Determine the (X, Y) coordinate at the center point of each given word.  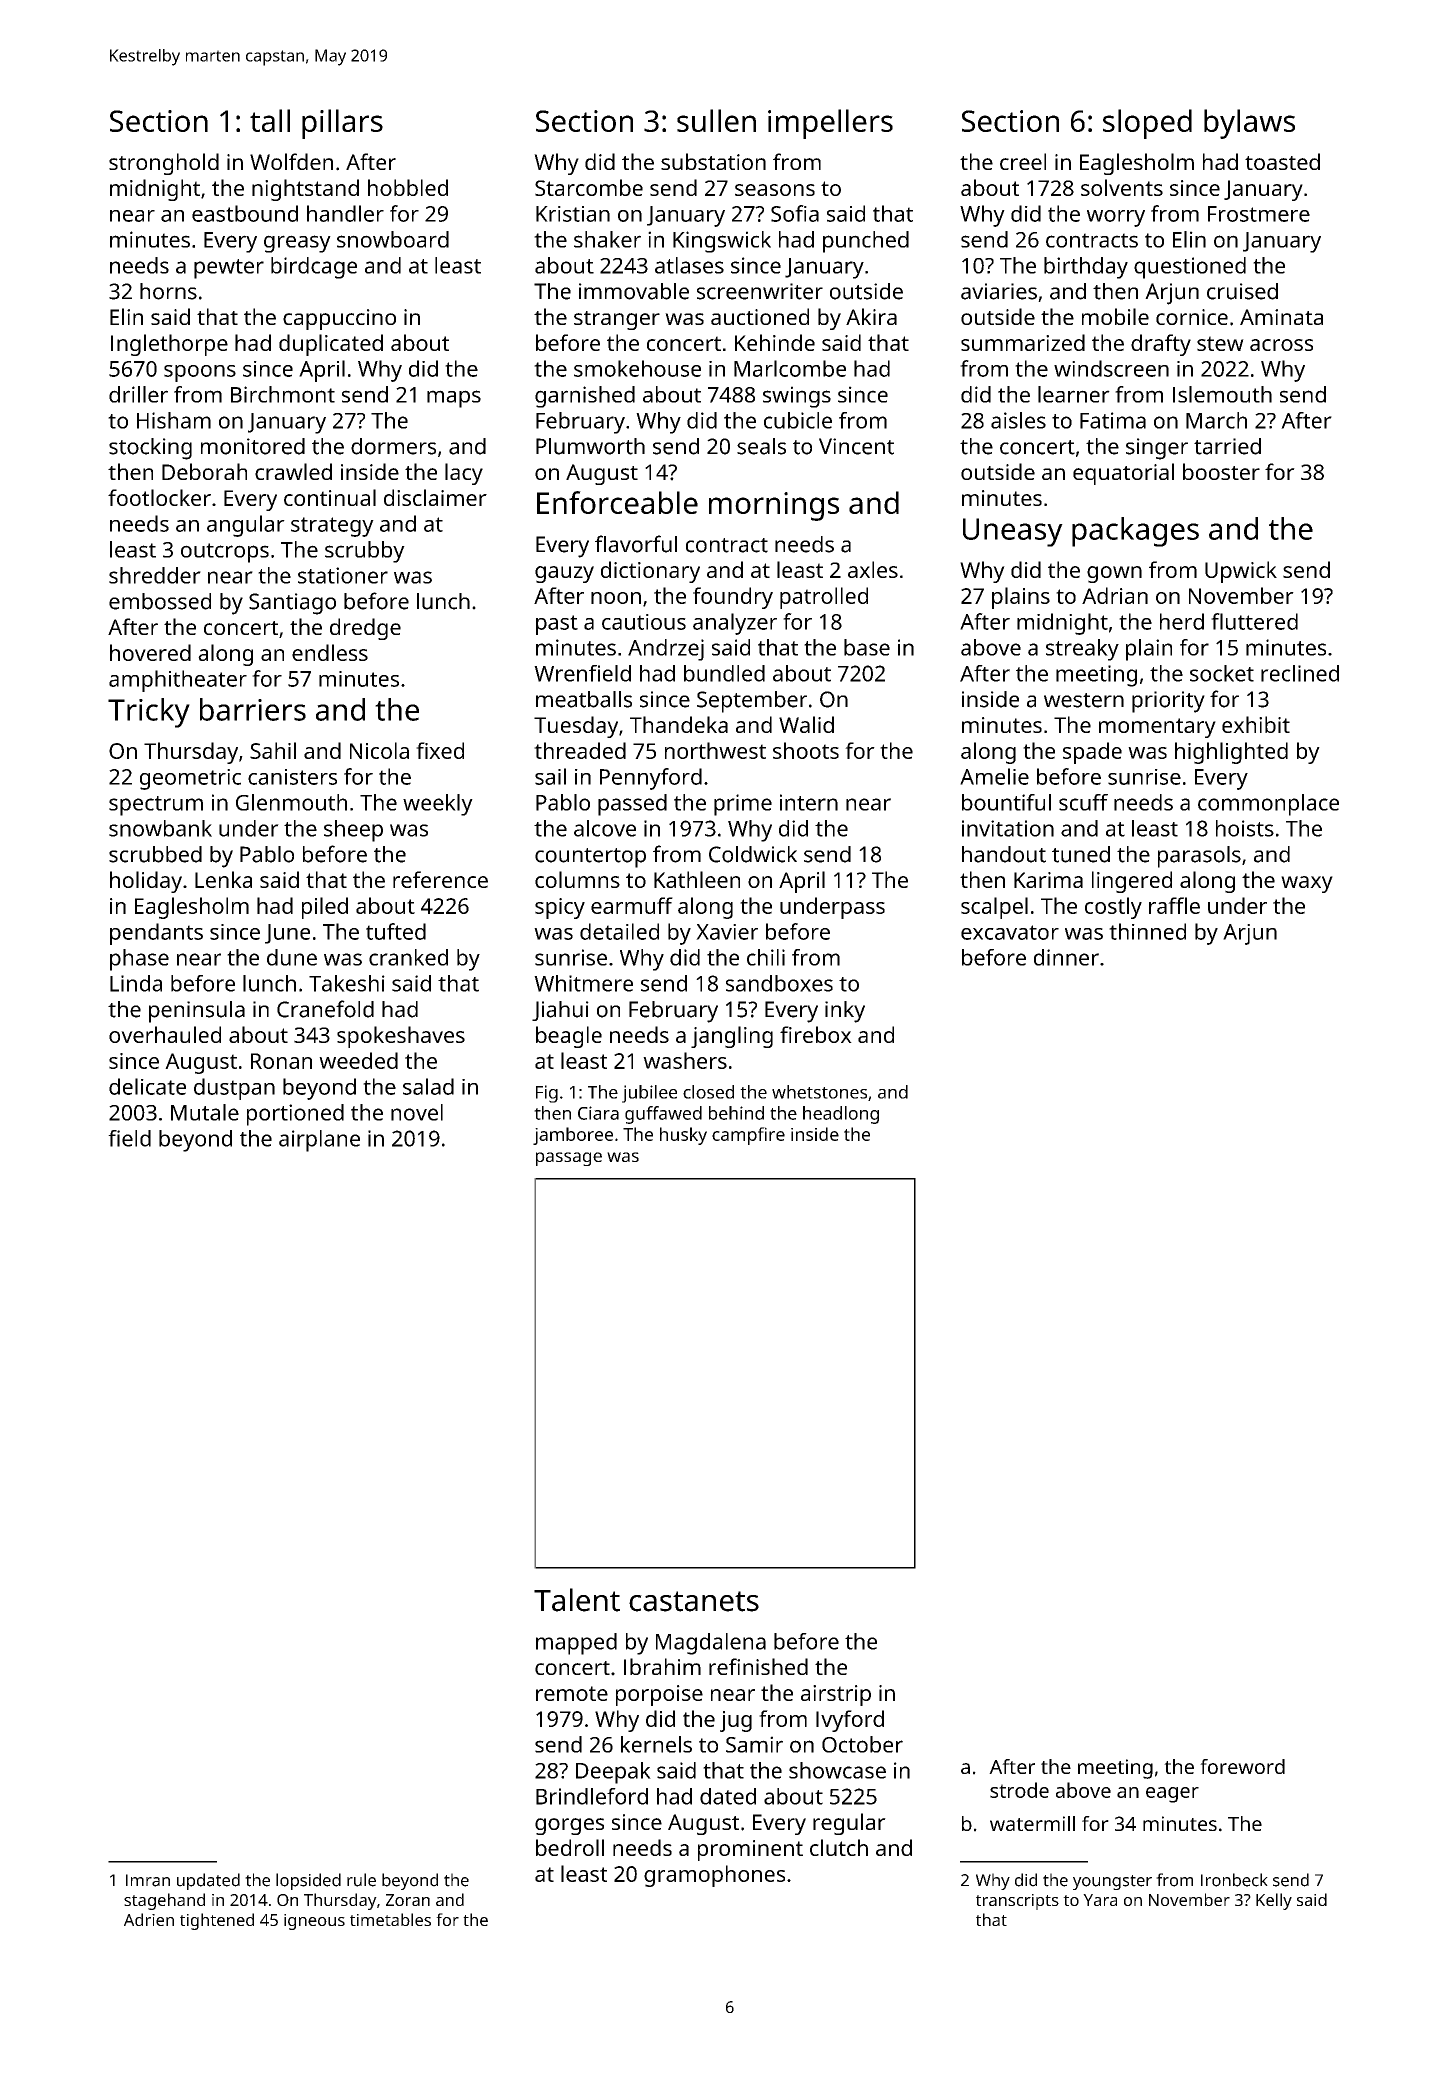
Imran (148, 1880)
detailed (619, 931)
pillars (342, 124)
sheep (353, 831)
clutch (839, 1847)
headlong (841, 1115)
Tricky (149, 713)
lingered (1132, 882)
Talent (577, 1600)
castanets (694, 1601)
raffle (1174, 905)
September (752, 702)
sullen (716, 120)
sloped (1147, 124)
